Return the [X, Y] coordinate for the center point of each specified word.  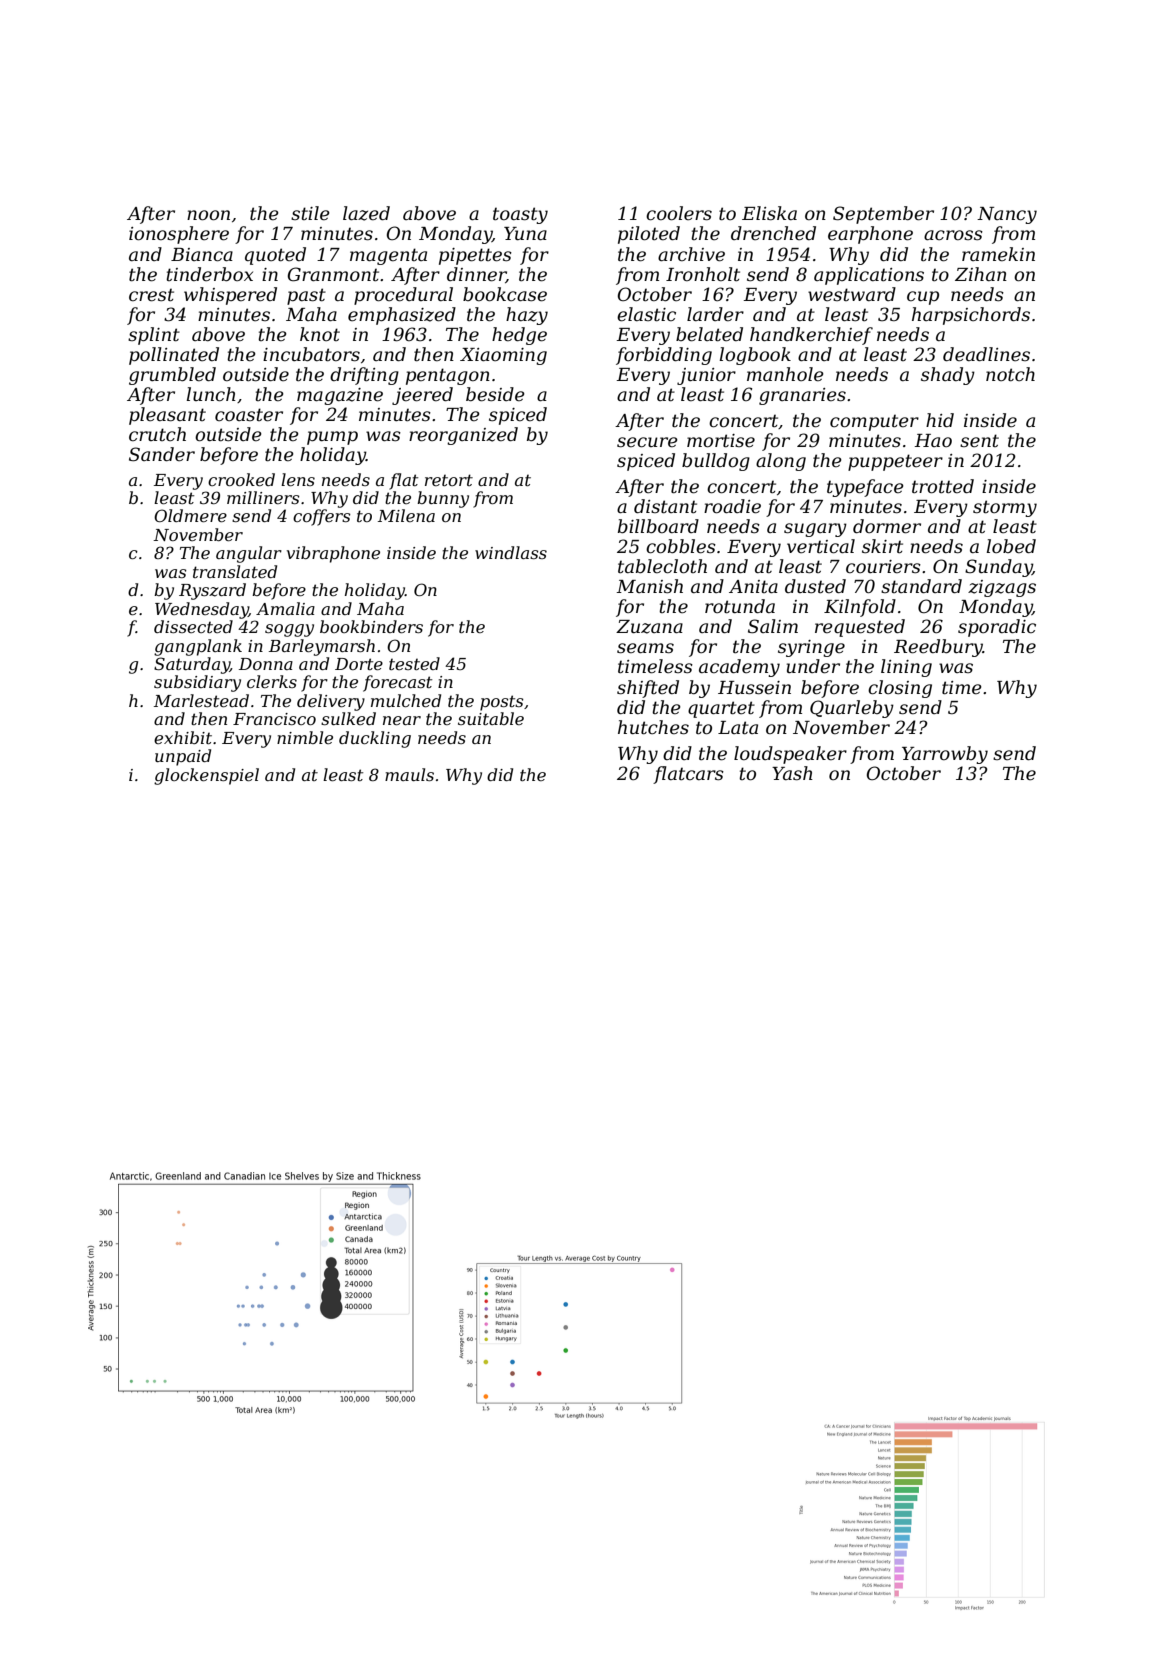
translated [235, 571]
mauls [409, 774]
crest [151, 295]
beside [495, 394]
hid [940, 420]
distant [665, 506]
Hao [933, 440]
